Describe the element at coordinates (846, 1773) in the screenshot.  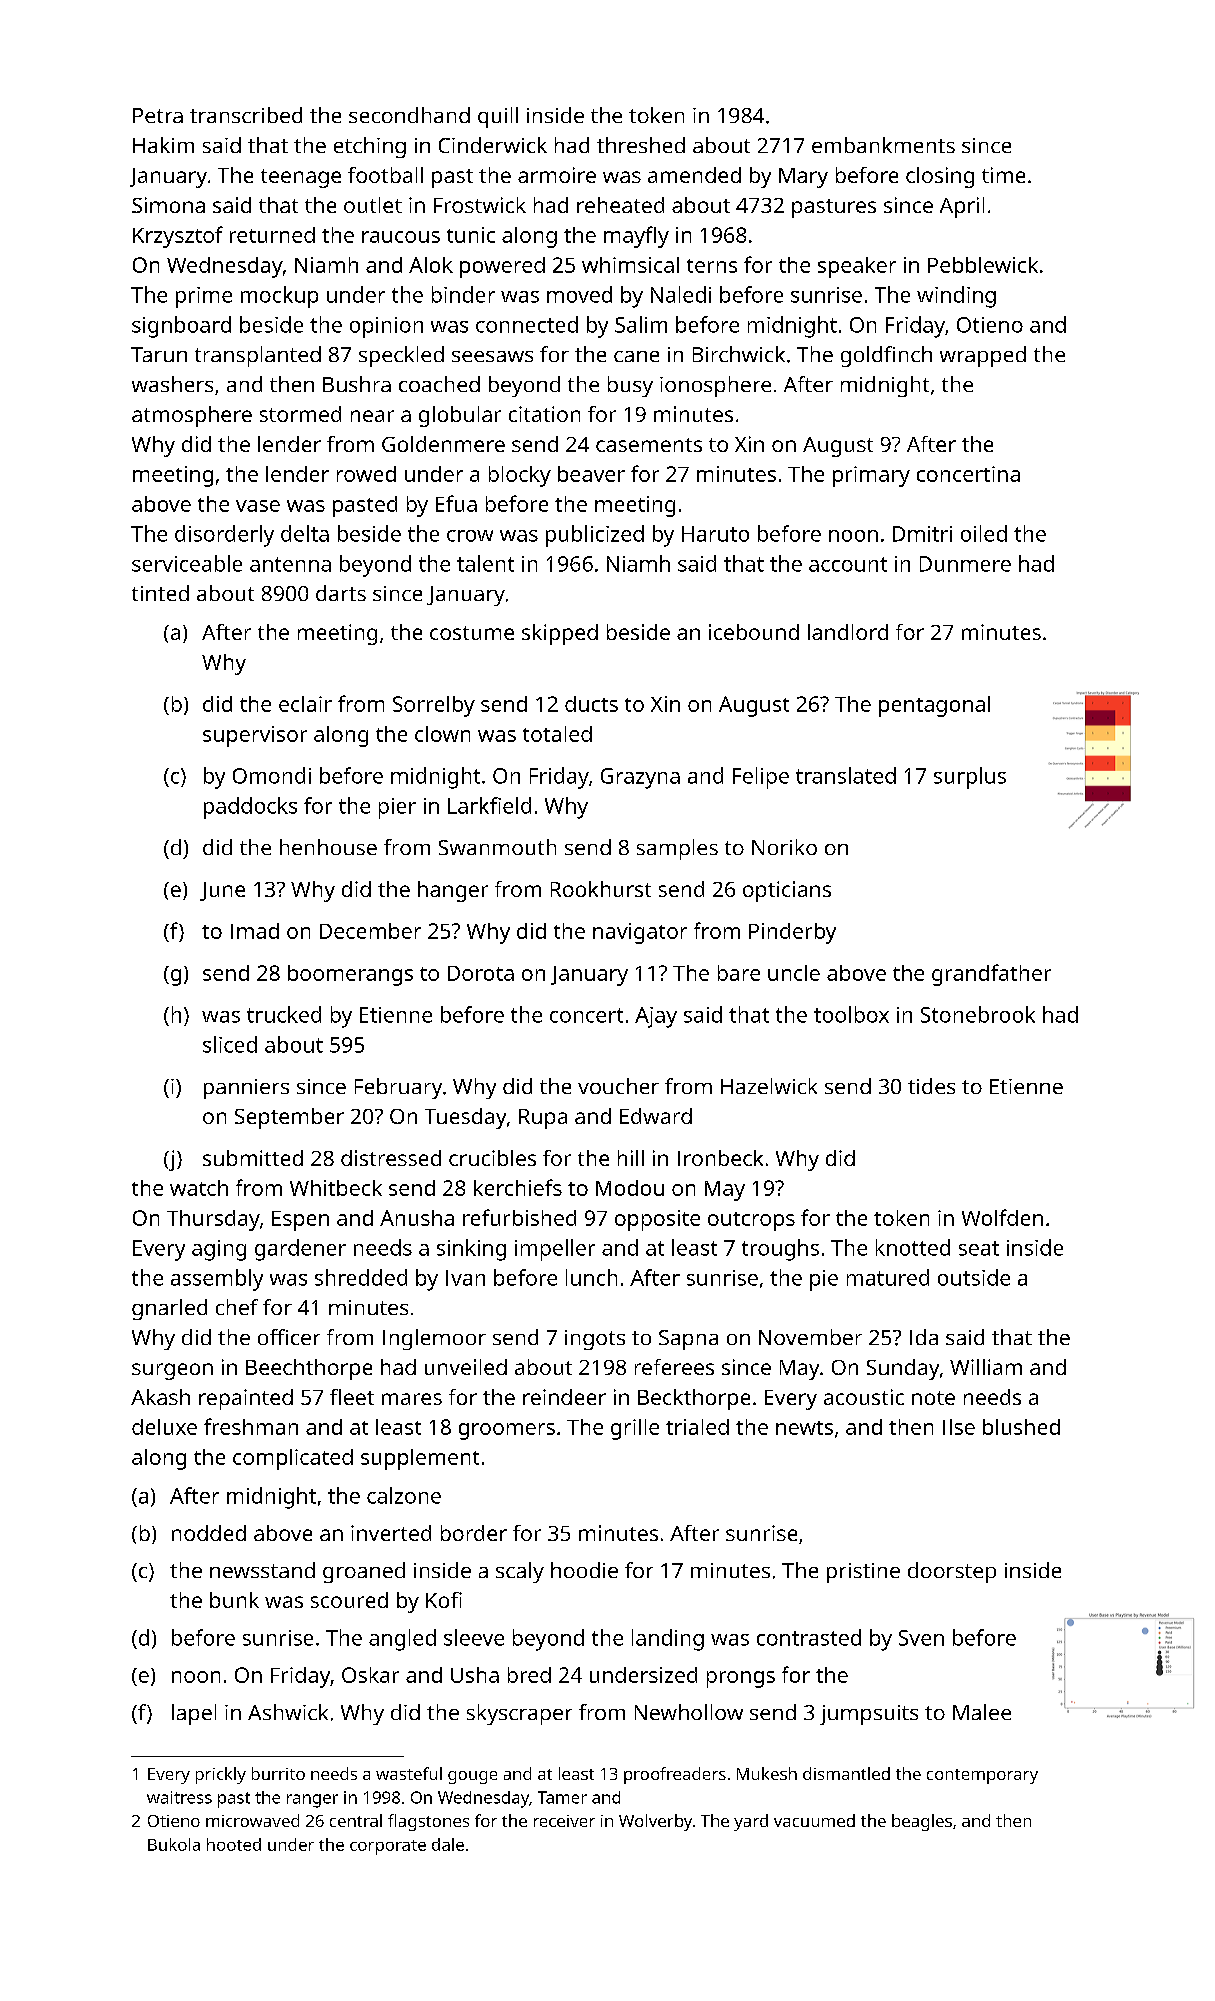
I see `dismantled` at that location.
